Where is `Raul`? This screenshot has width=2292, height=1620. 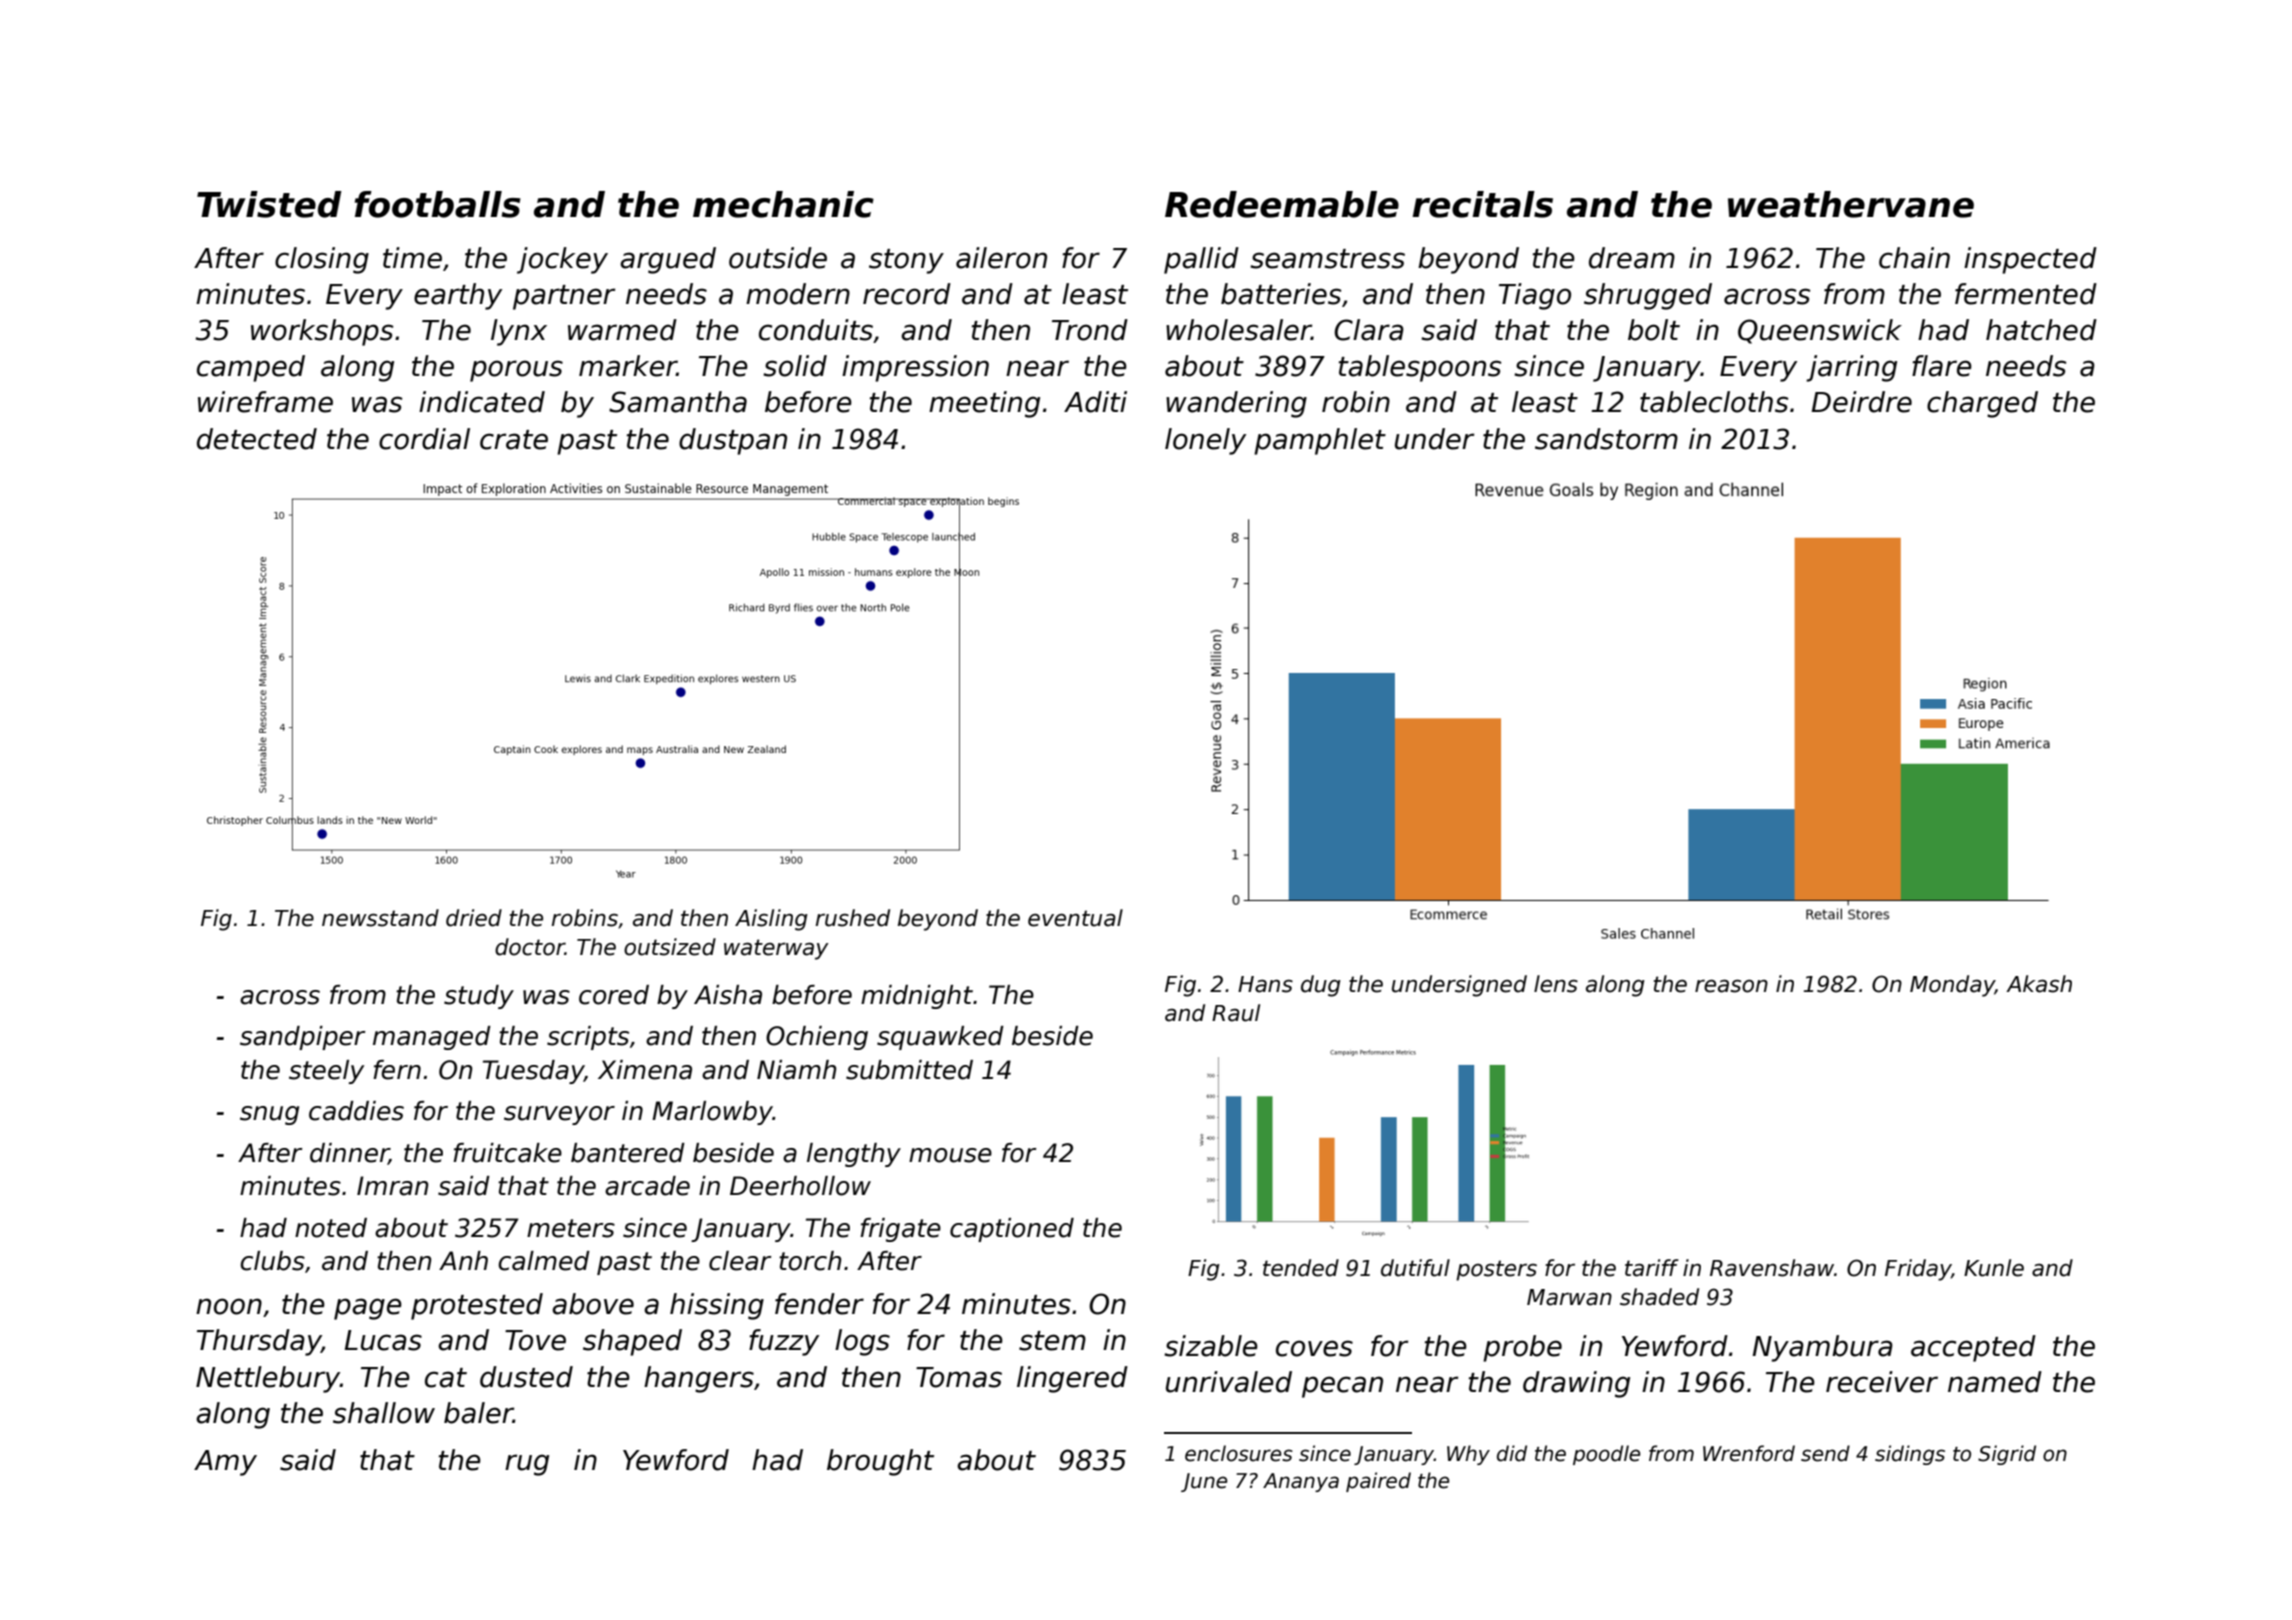 Raul is located at coordinates (1236, 1013).
